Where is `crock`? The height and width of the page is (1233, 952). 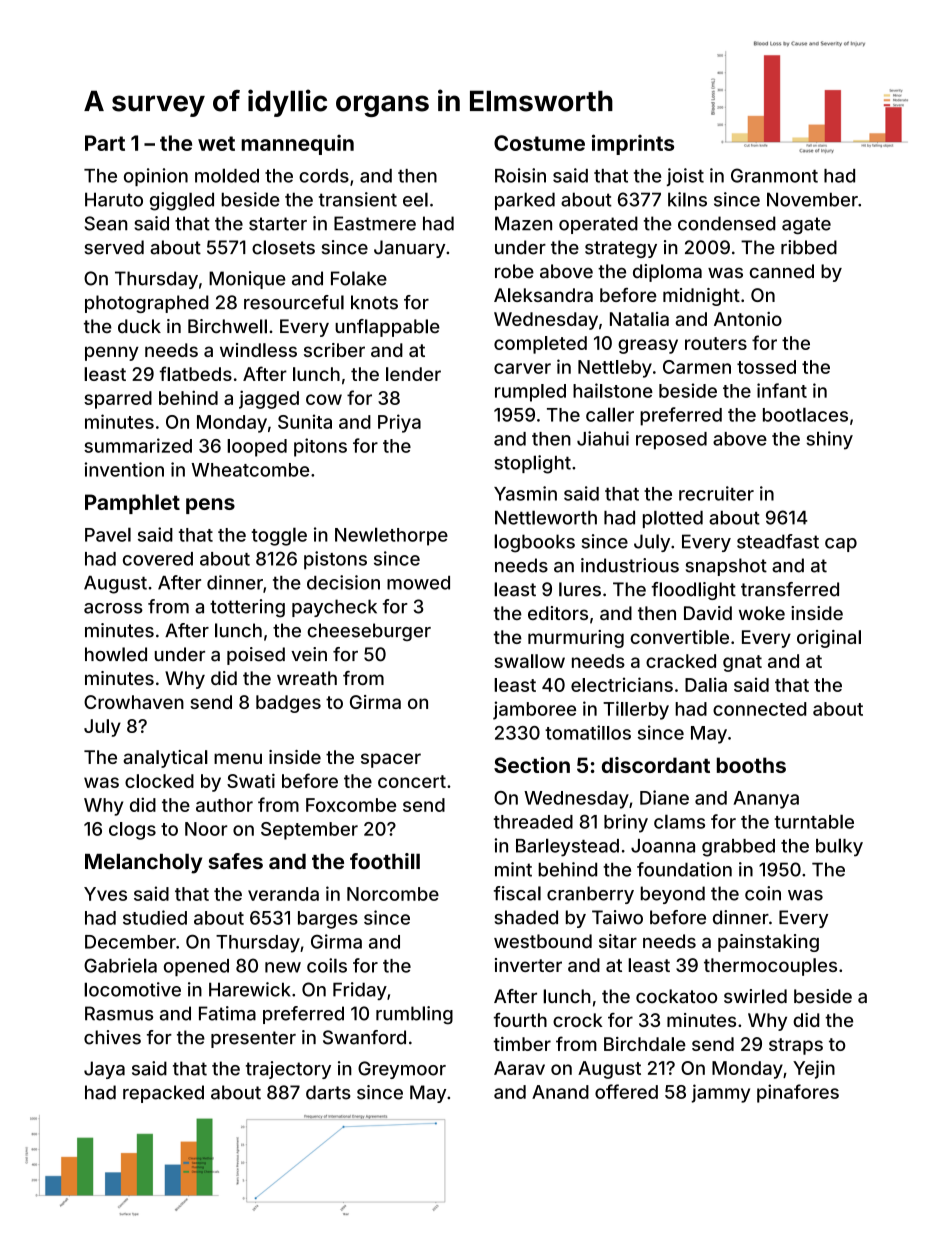
crock is located at coordinates (578, 1020).
